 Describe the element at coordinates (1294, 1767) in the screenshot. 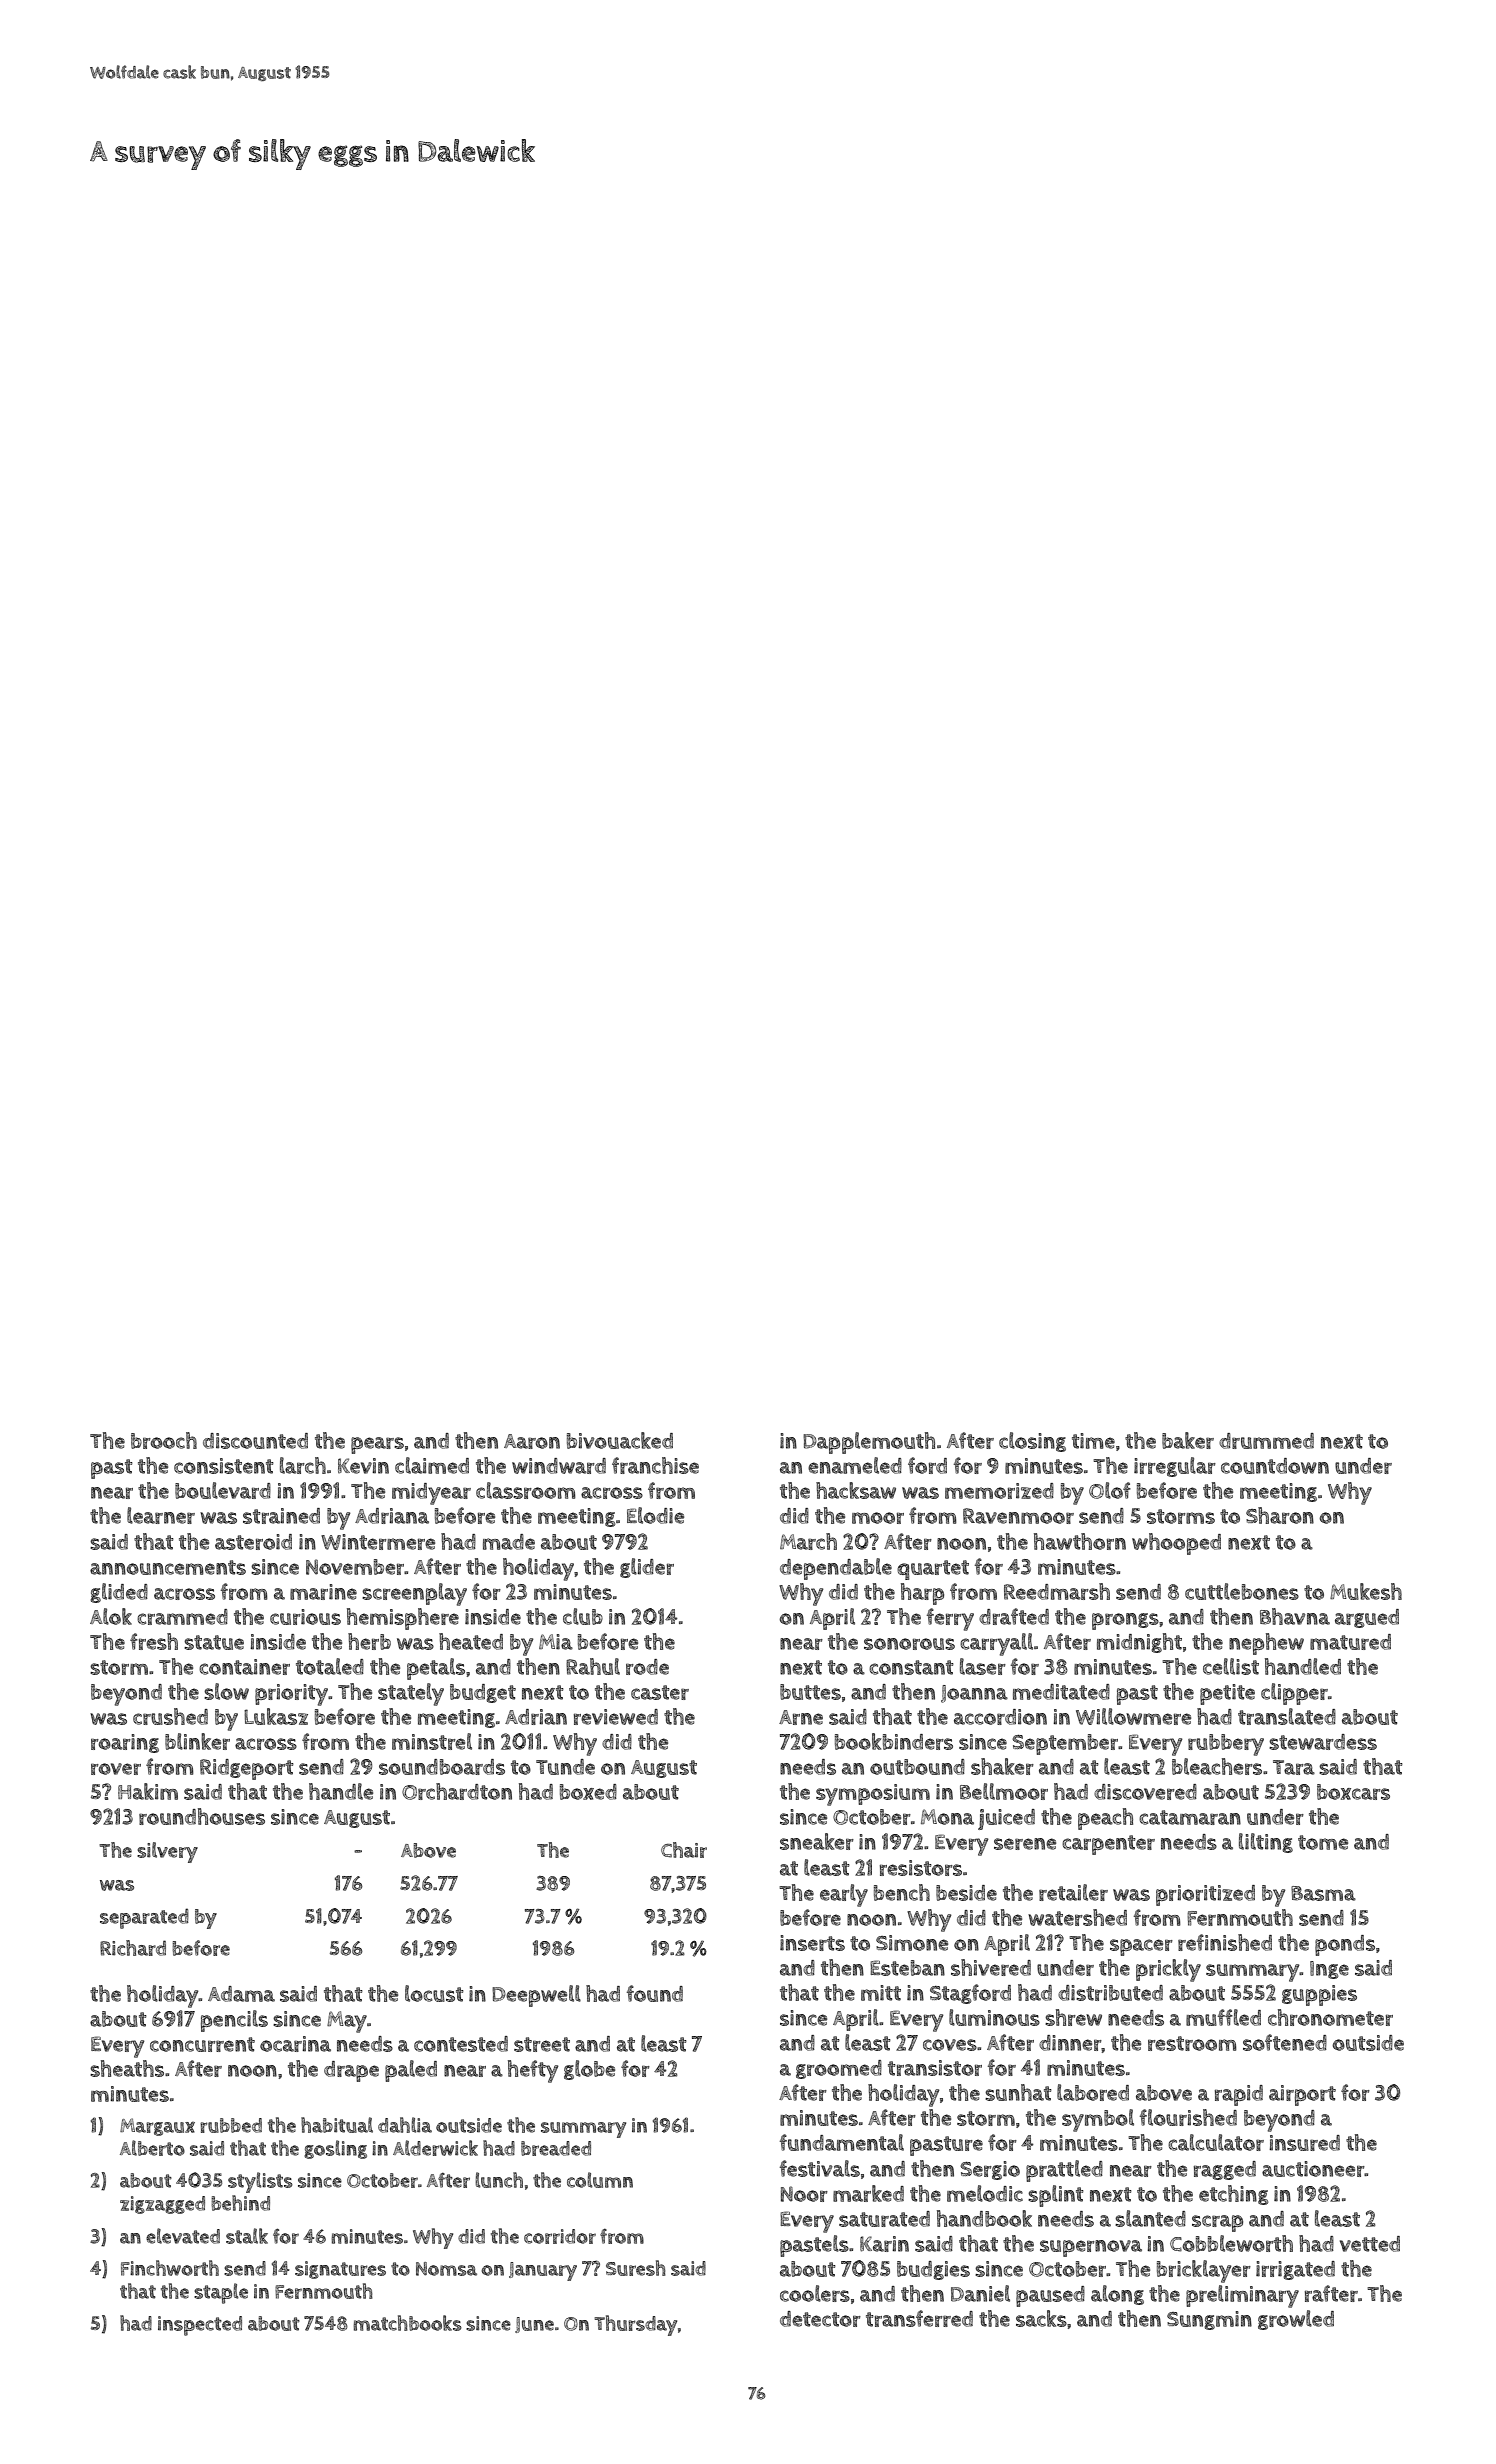

I see `Tara` at that location.
